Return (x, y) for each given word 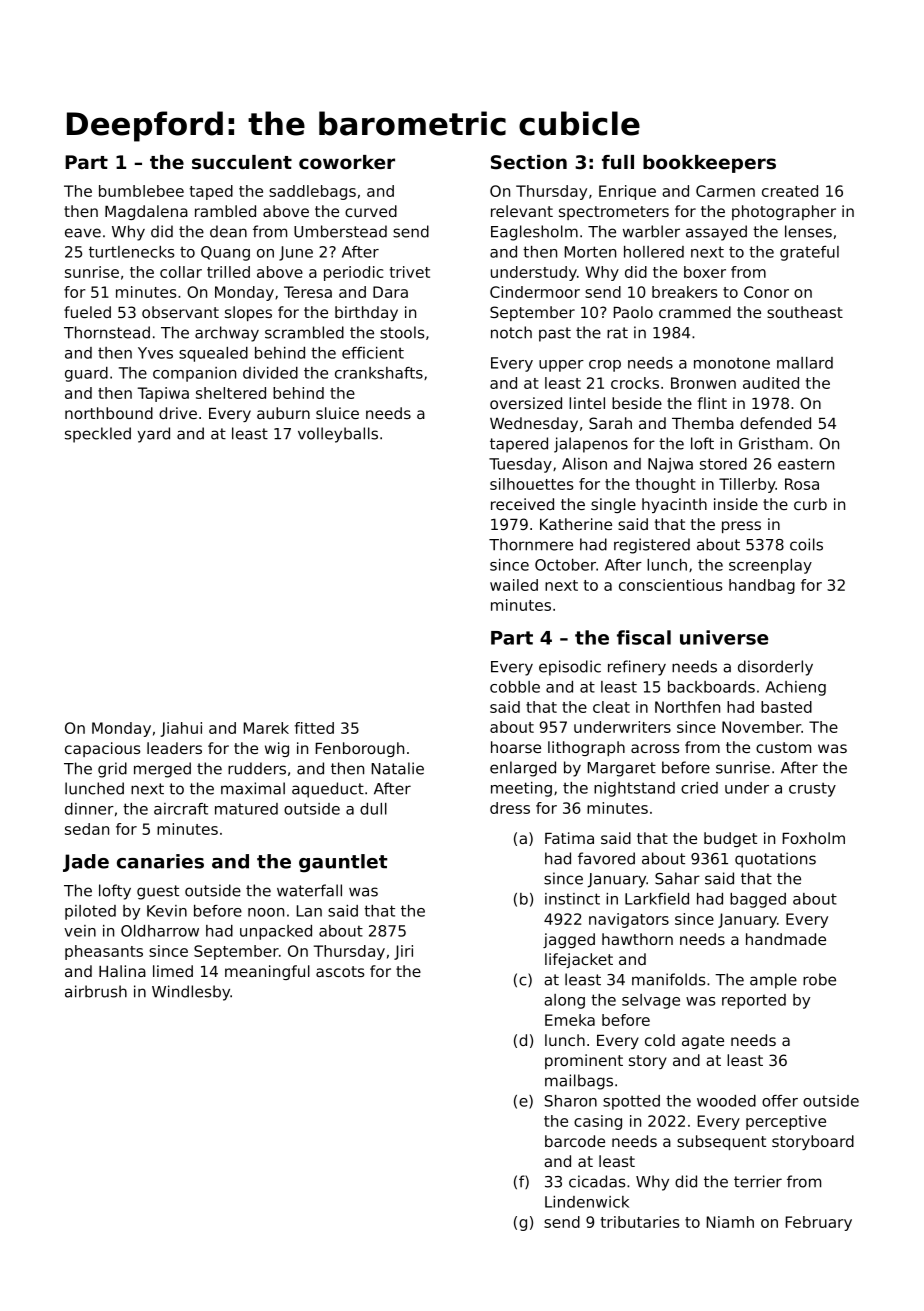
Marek (266, 728)
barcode (575, 1141)
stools (402, 332)
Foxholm (814, 838)
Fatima (569, 838)
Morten (590, 252)
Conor (766, 292)
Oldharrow (160, 931)
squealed (213, 354)
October (565, 565)
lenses (808, 231)
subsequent (721, 1142)
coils (806, 544)
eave (83, 233)
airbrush (96, 991)
